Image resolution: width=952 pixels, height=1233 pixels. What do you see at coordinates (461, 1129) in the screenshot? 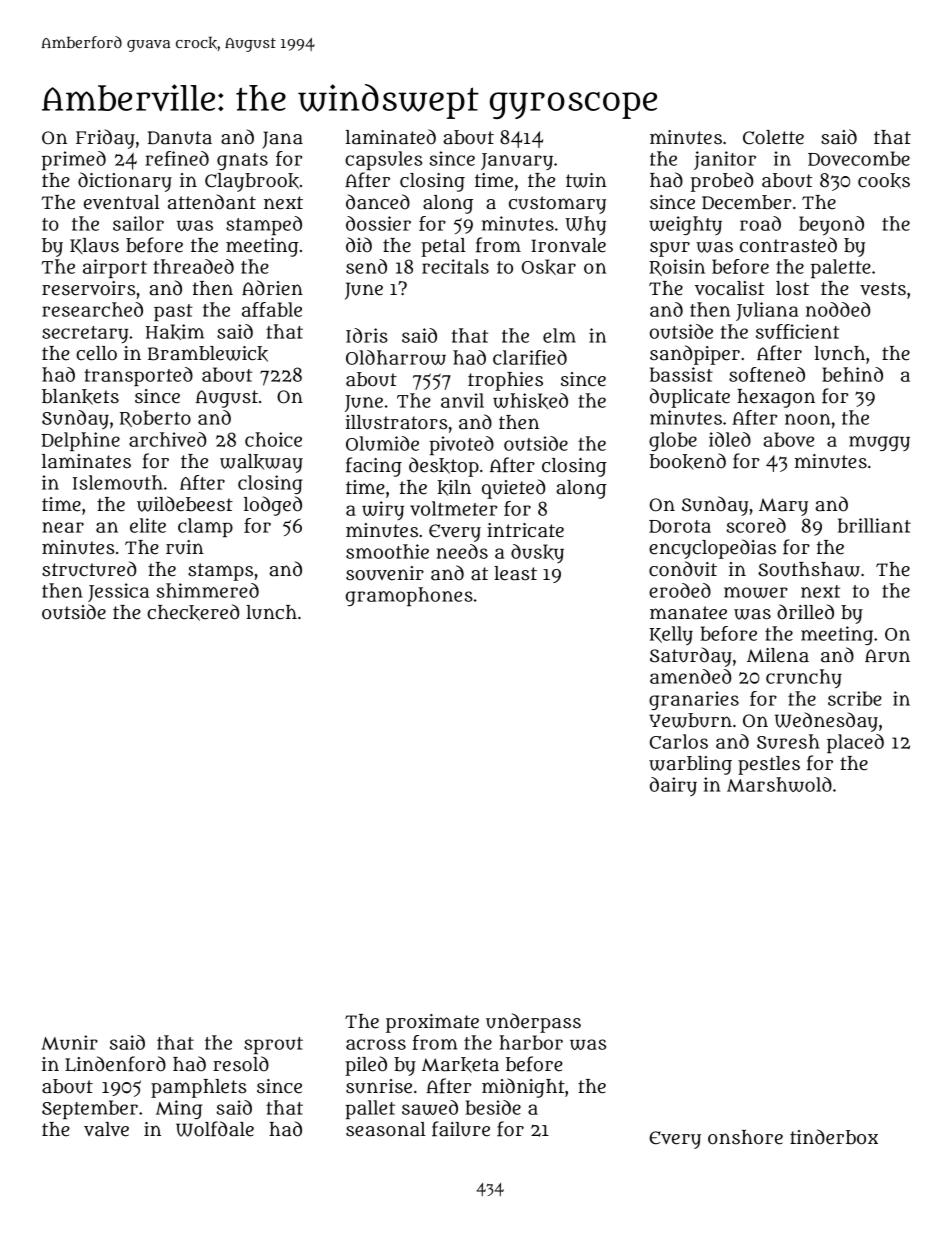
I see `failure` at bounding box center [461, 1129].
